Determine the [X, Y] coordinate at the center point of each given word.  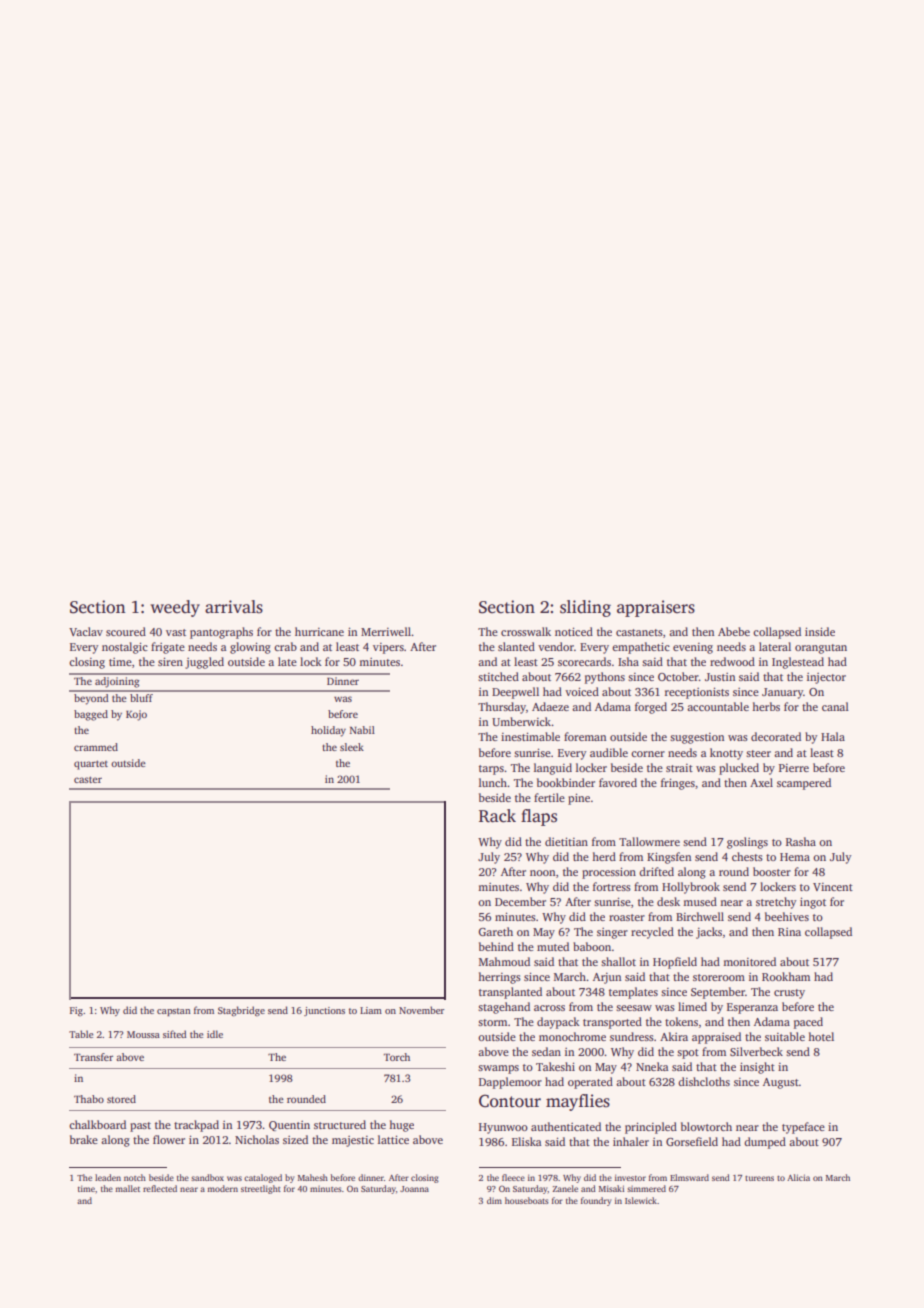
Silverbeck [756, 1051]
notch [135, 1177]
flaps [539, 817]
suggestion [697, 738]
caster [88, 779]
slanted [516, 646]
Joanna [414, 1189]
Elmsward [689, 1177]
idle [215, 1034]
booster [772, 871]
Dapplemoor [510, 1083]
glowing [250, 648]
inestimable [530, 736]
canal [835, 706]
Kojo [136, 715]
